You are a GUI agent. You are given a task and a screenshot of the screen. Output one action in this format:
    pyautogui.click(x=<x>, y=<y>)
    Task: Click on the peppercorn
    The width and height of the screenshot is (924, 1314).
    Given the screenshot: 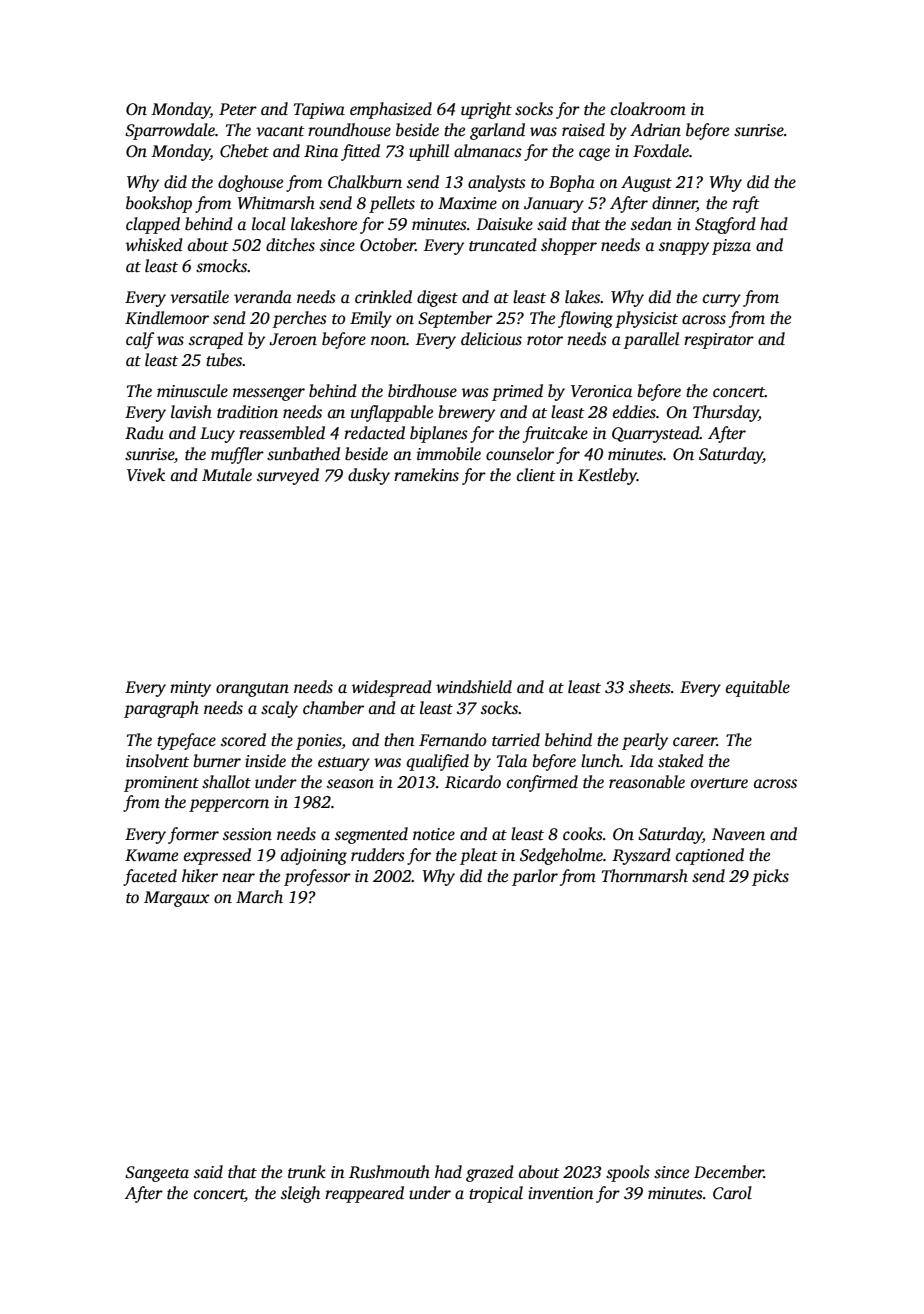 What is the action you would take?
    pyautogui.click(x=229, y=805)
